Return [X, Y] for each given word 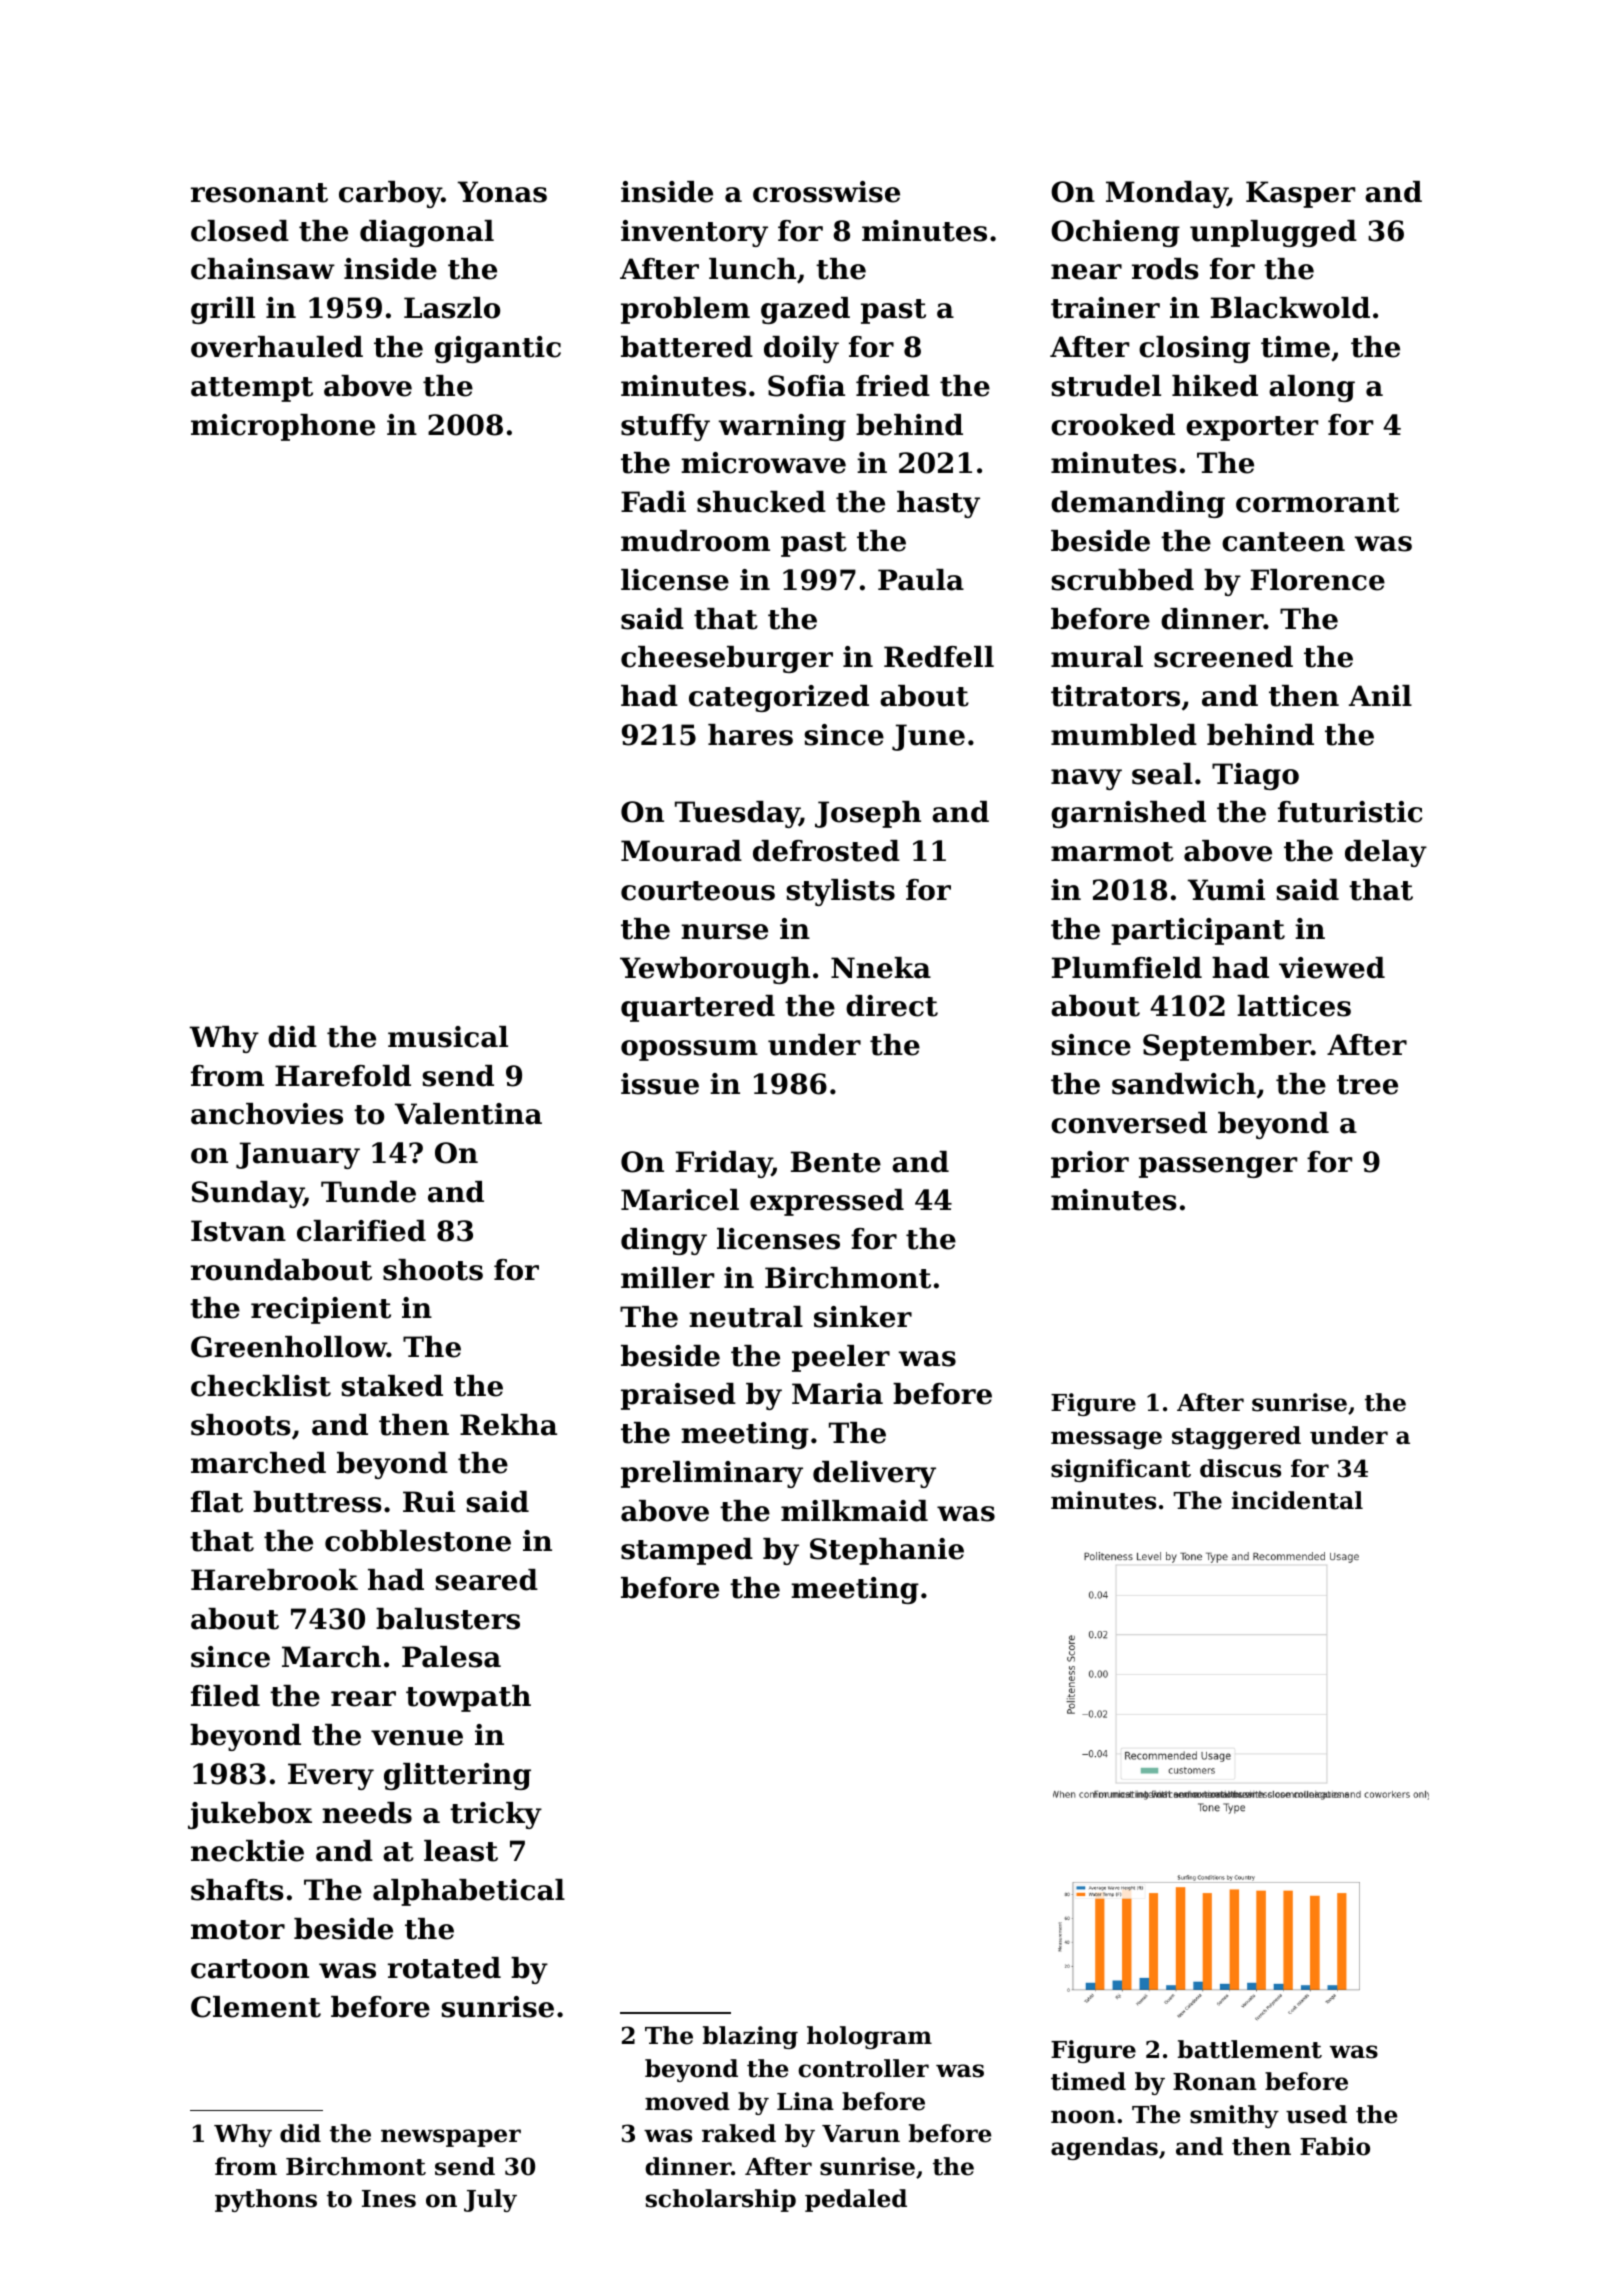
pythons [266, 2200]
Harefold [343, 1076]
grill [223, 310]
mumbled [1124, 735]
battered [687, 347]
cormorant [1317, 503]
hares [750, 735]
